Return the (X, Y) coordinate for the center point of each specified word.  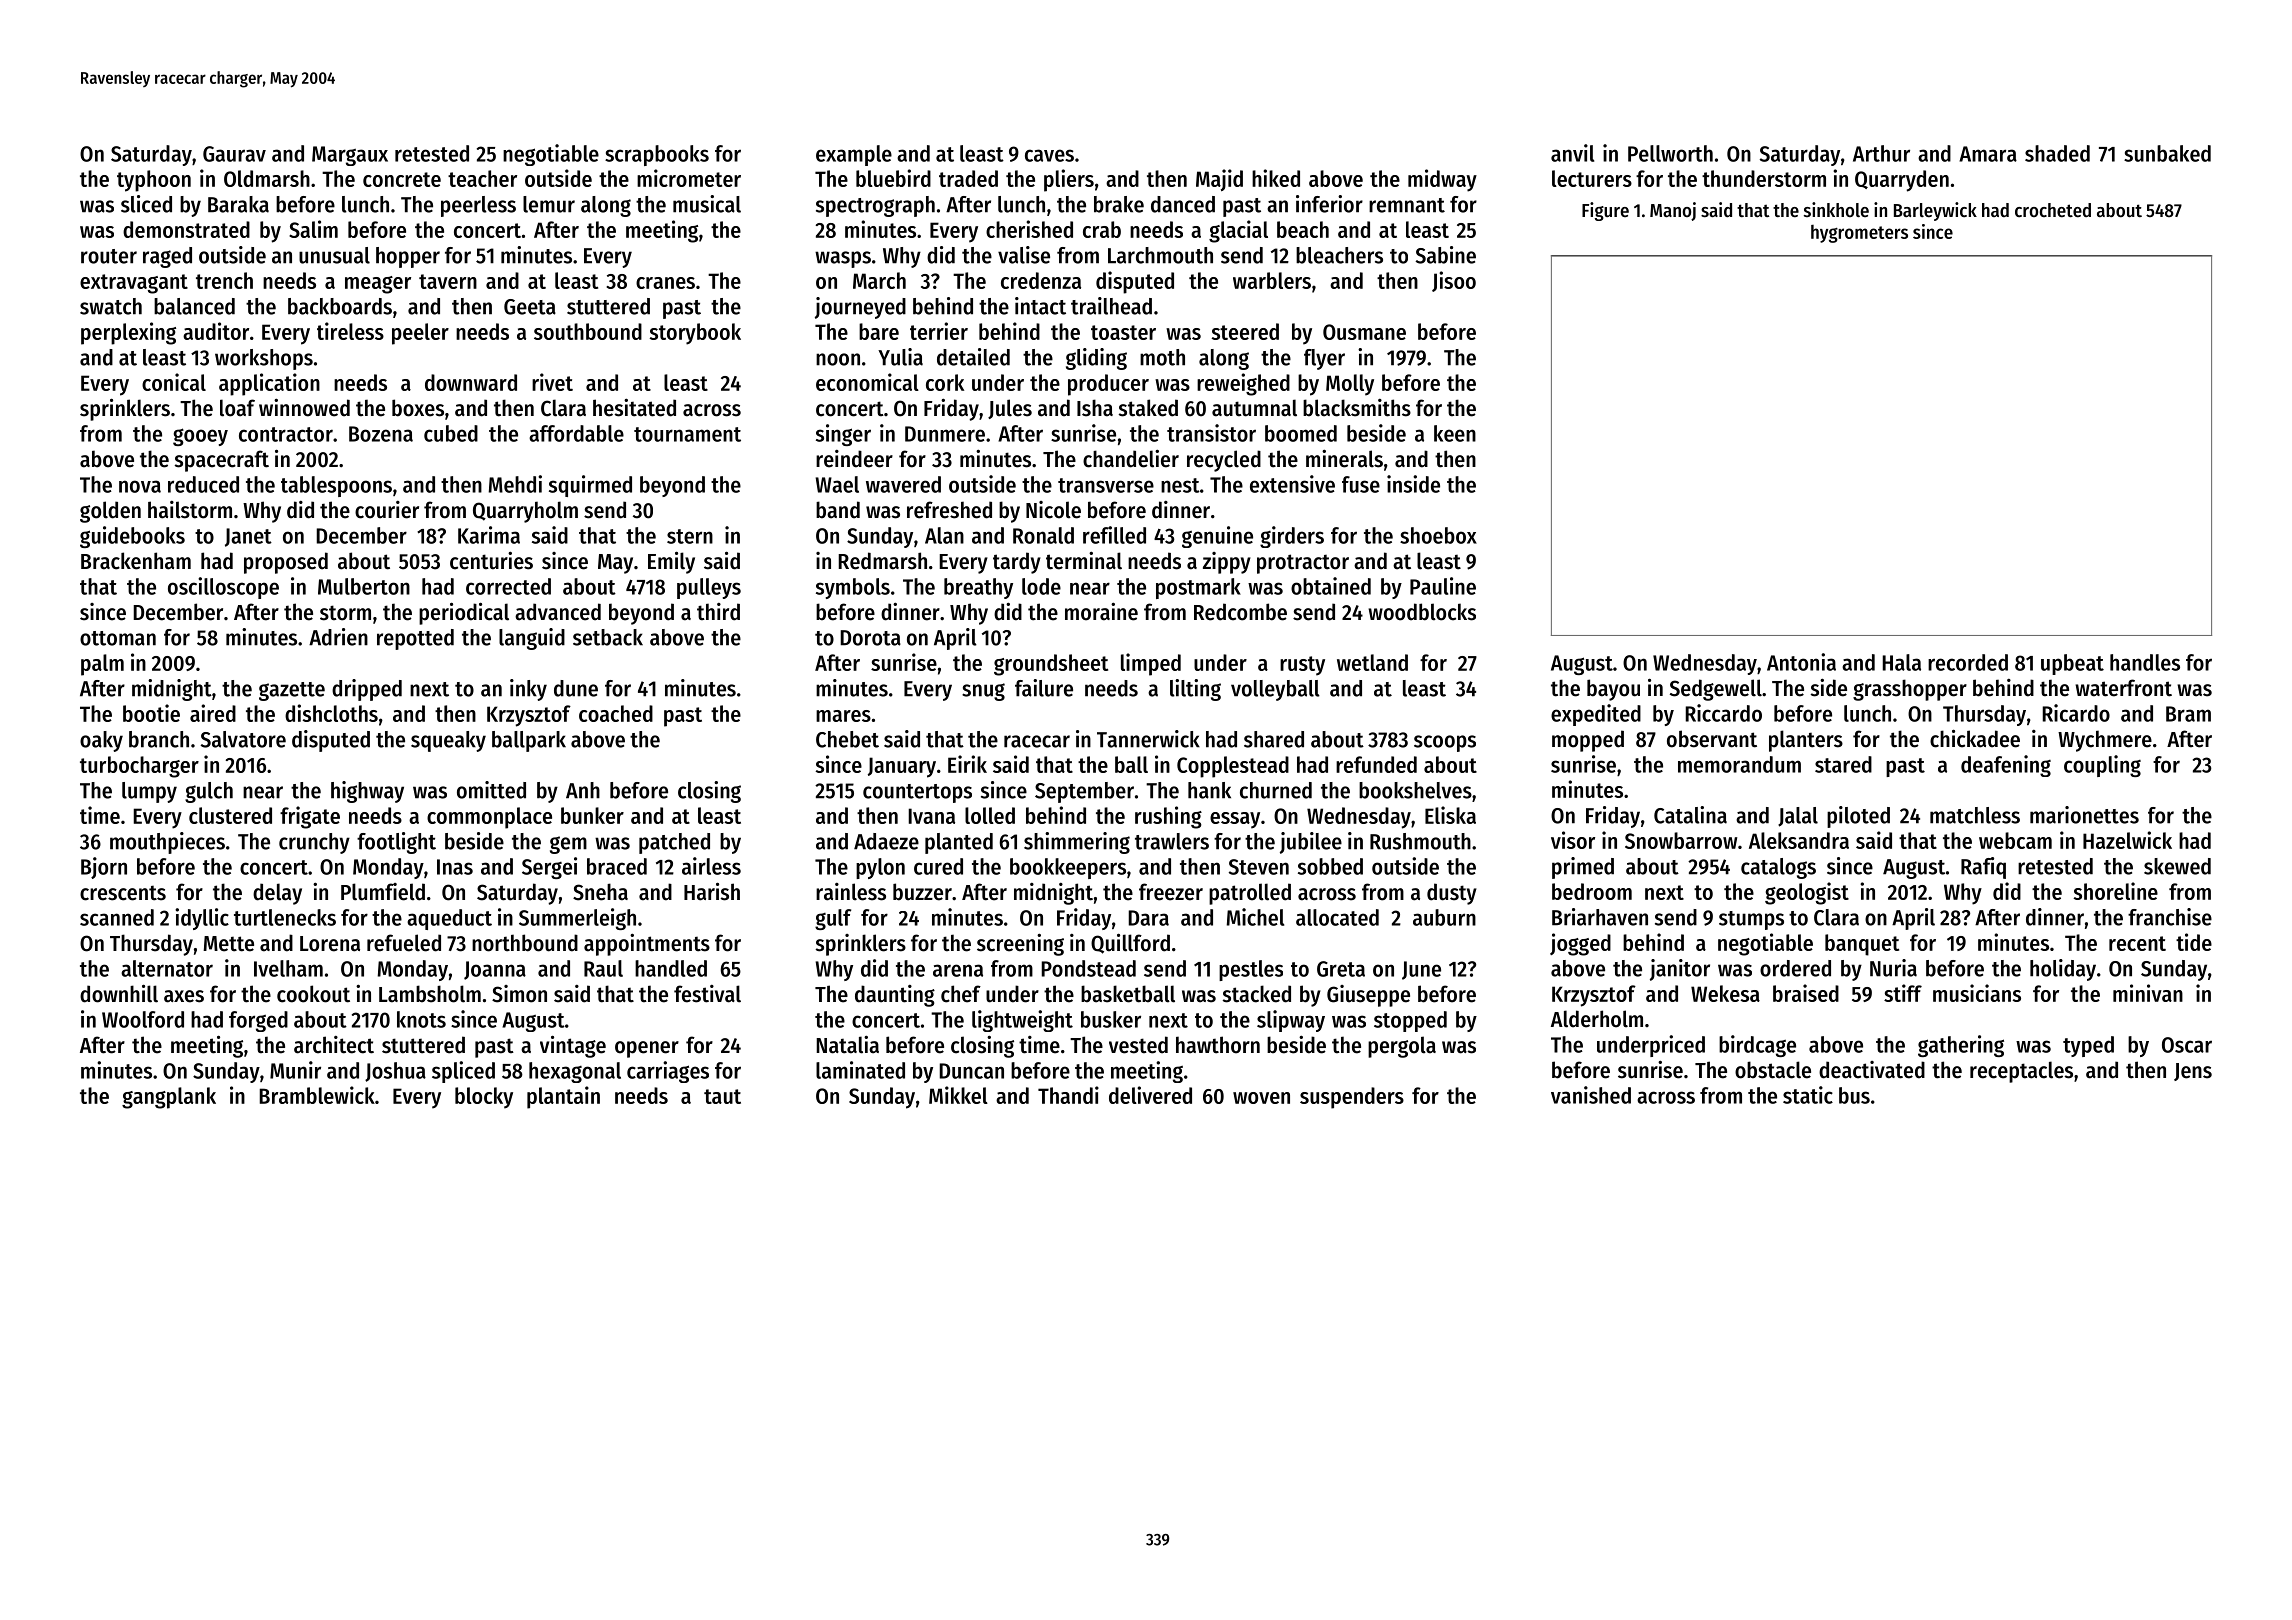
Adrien (338, 637)
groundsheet (1051, 665)
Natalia (847, 1045)
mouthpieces (167, 843)
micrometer (689, 178)
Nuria (1893, 968)
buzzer (922, 892)
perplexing (128, 333)
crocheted (2053, 210)
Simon (519, 994)
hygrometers (1859, 234)
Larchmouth (1160, 255)
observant (1712, 739)
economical (867, 382)
